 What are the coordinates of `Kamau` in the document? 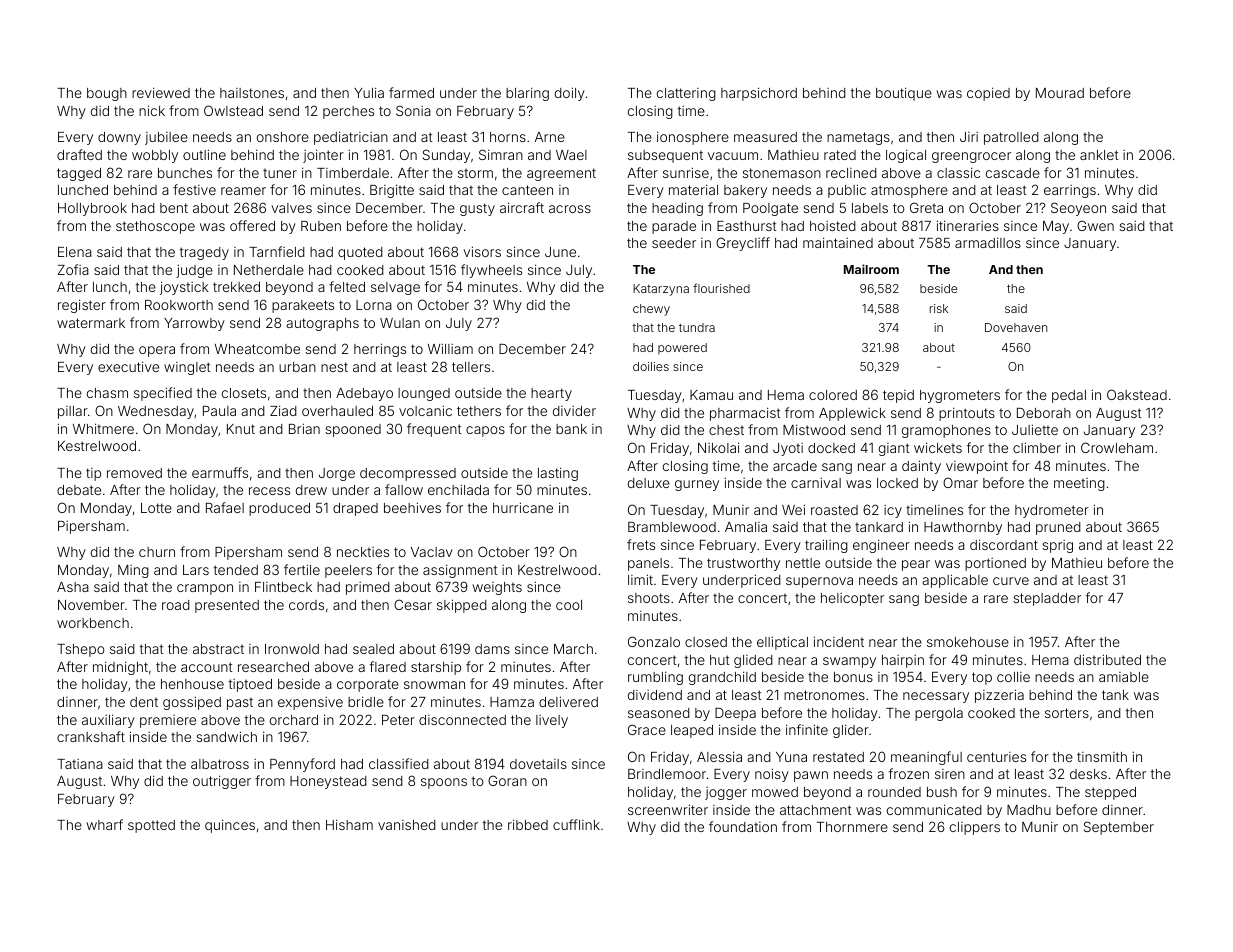 It's located at (711, 395).
